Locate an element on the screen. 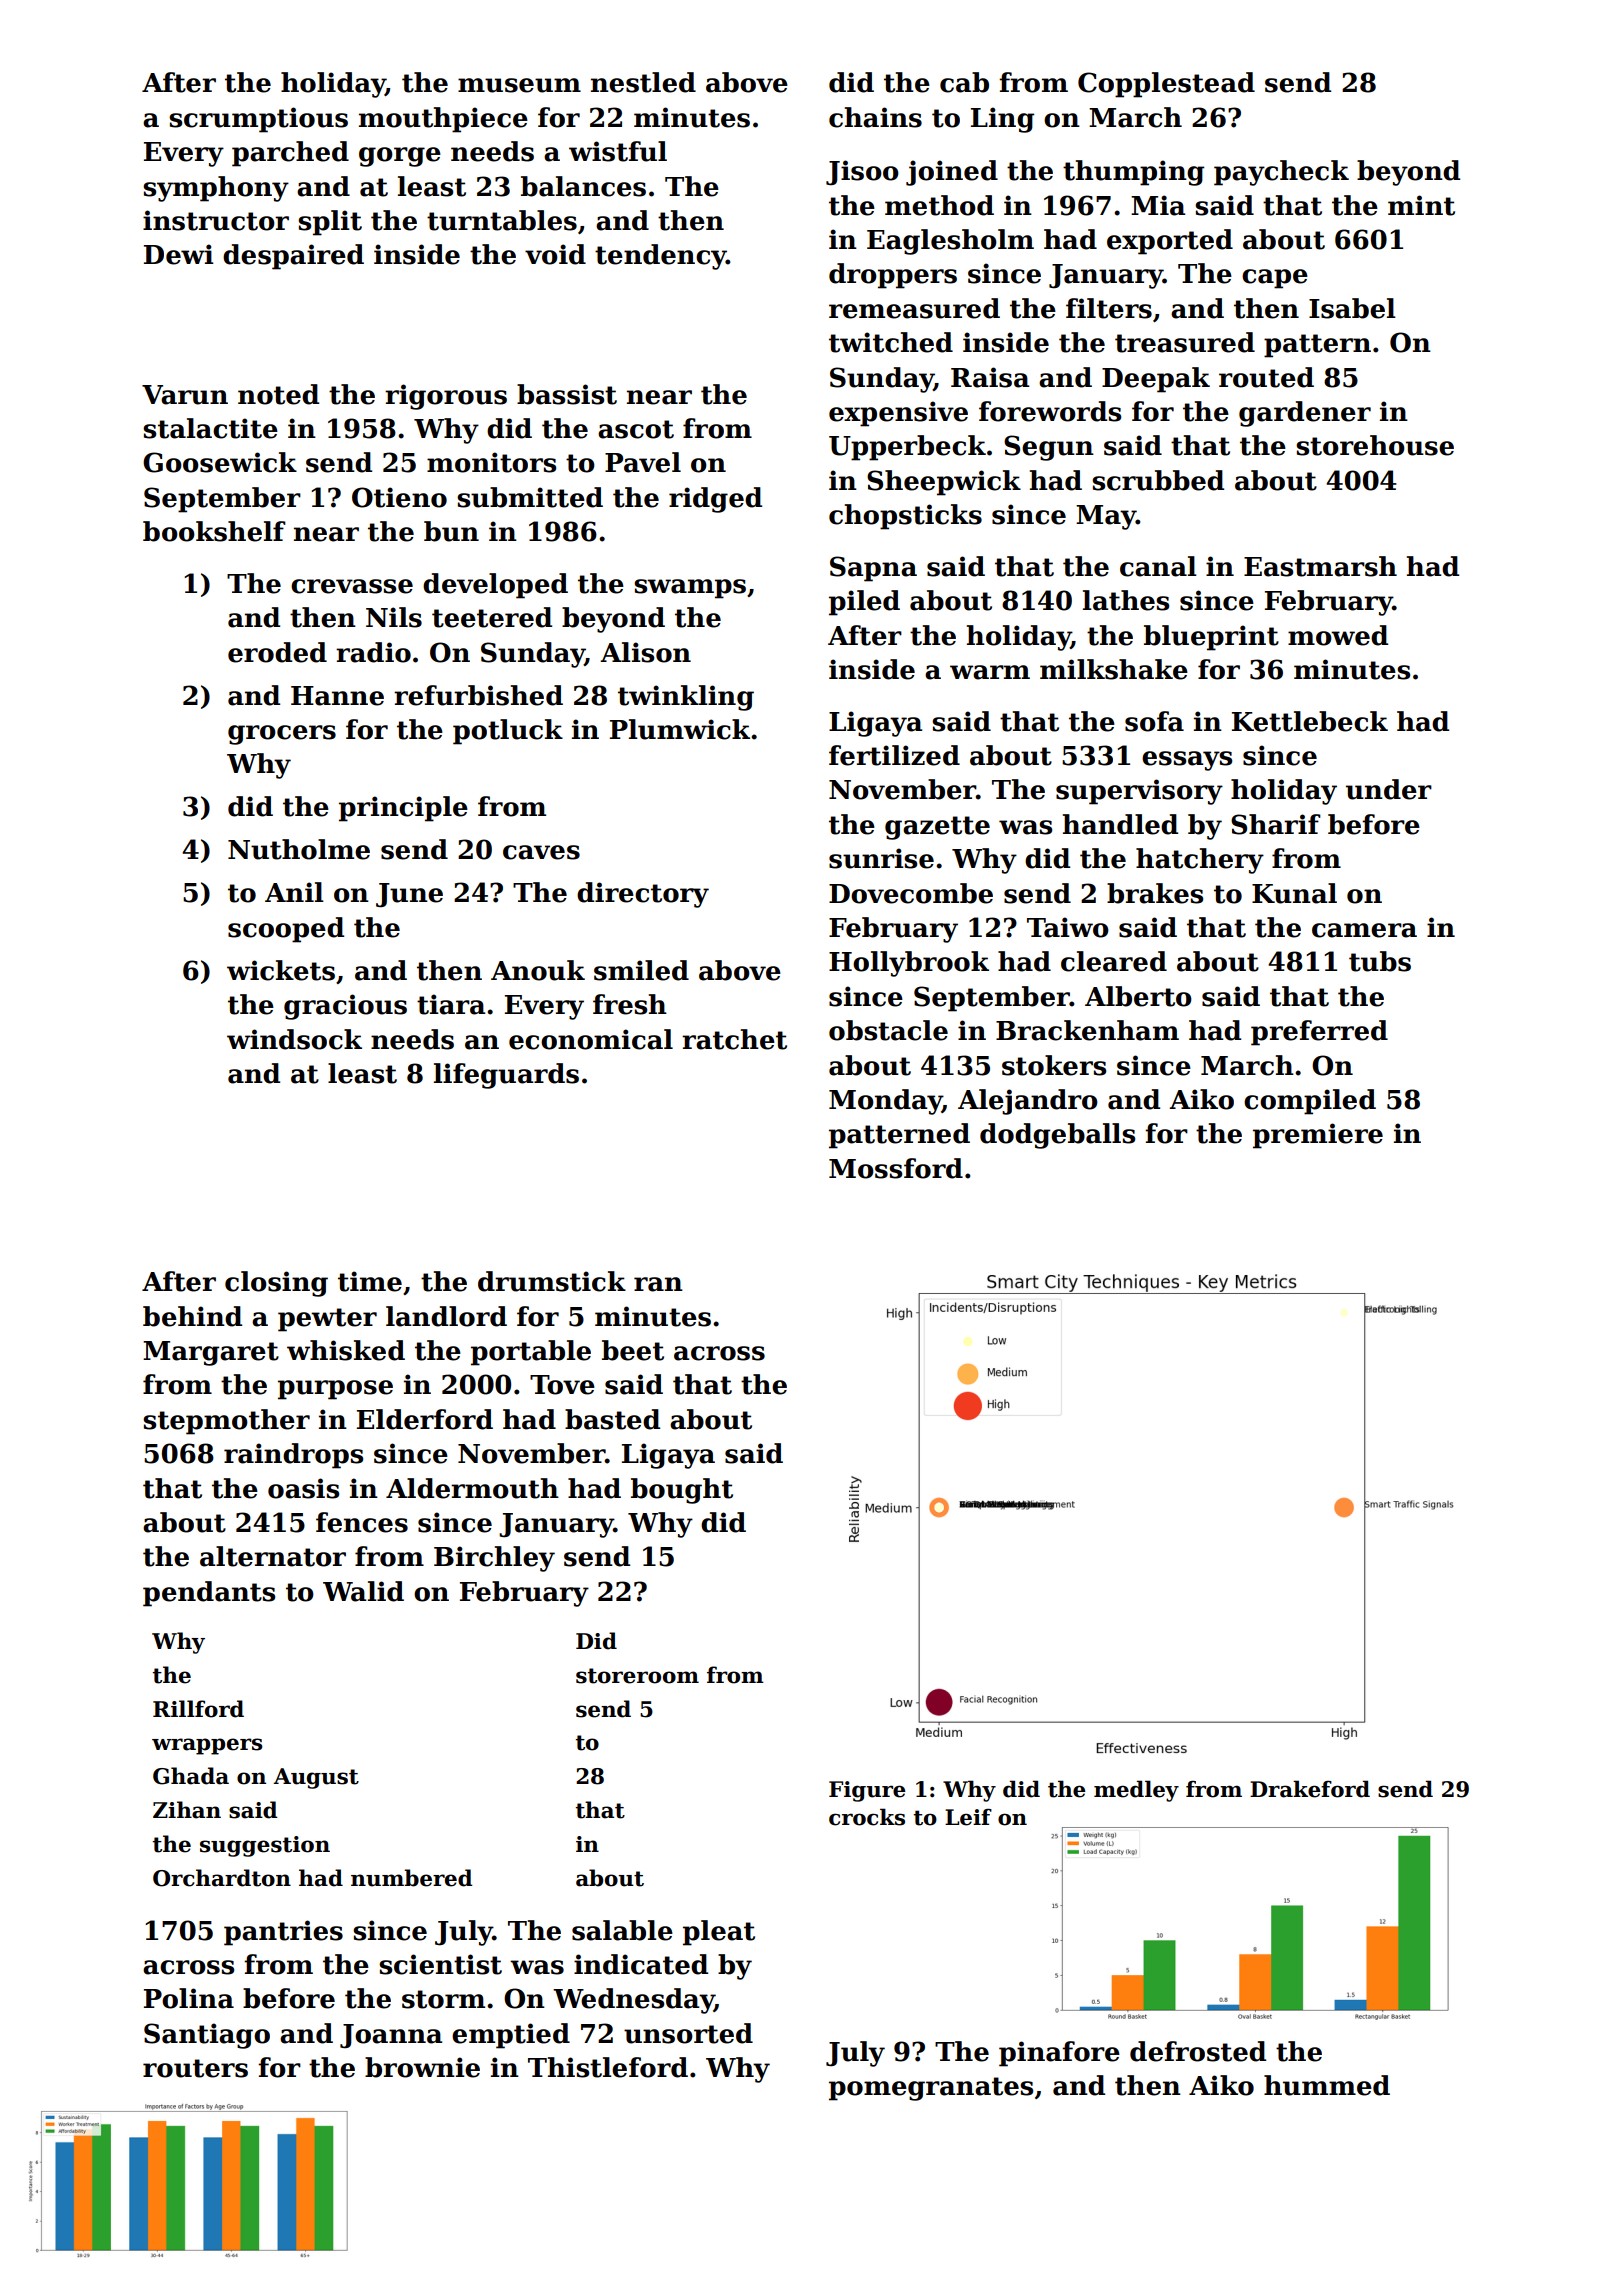  bassist is located at coordinates (567, 394).
